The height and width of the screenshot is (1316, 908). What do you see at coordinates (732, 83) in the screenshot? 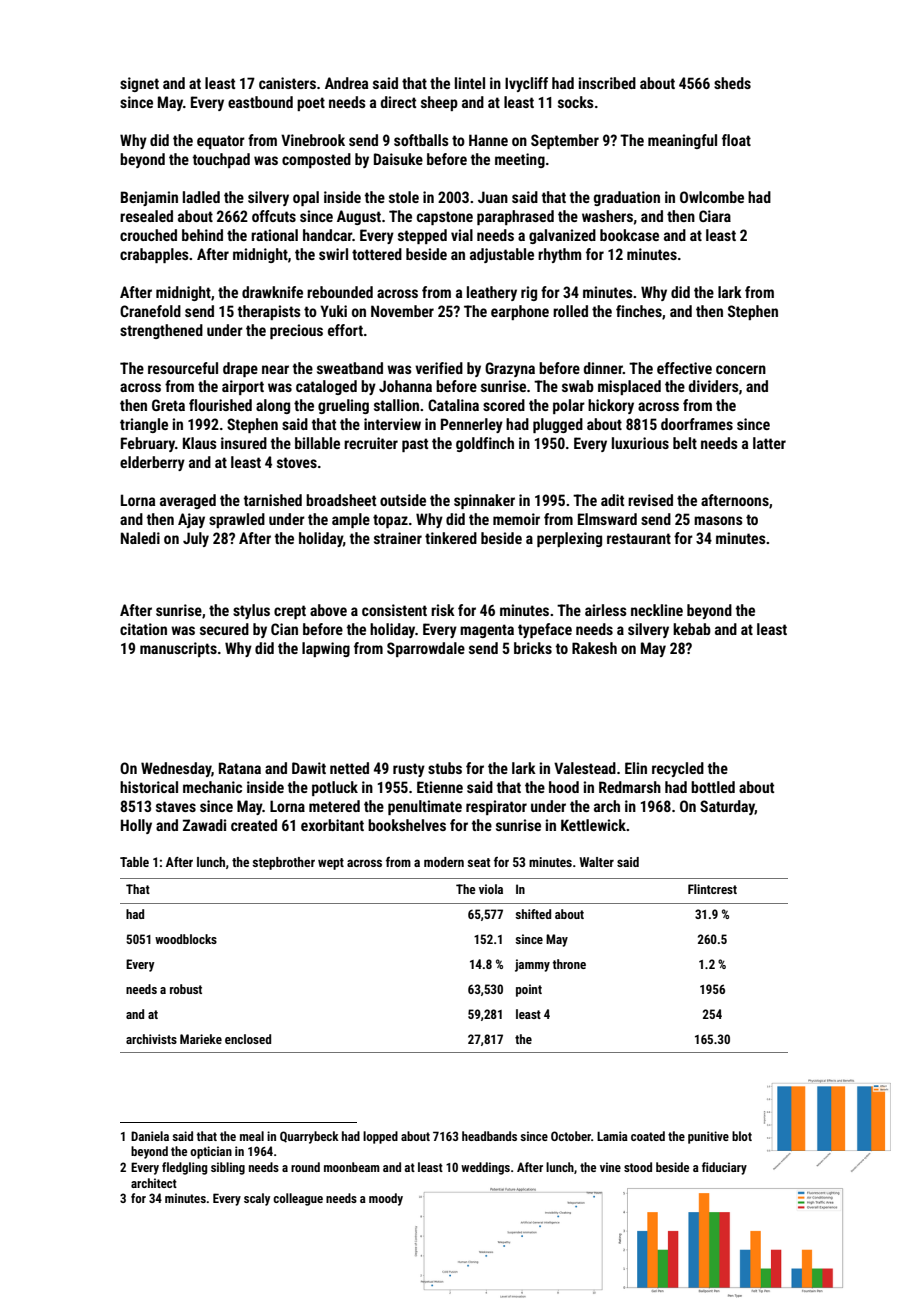
I see `sheds` at bounding box center [732, 83].
